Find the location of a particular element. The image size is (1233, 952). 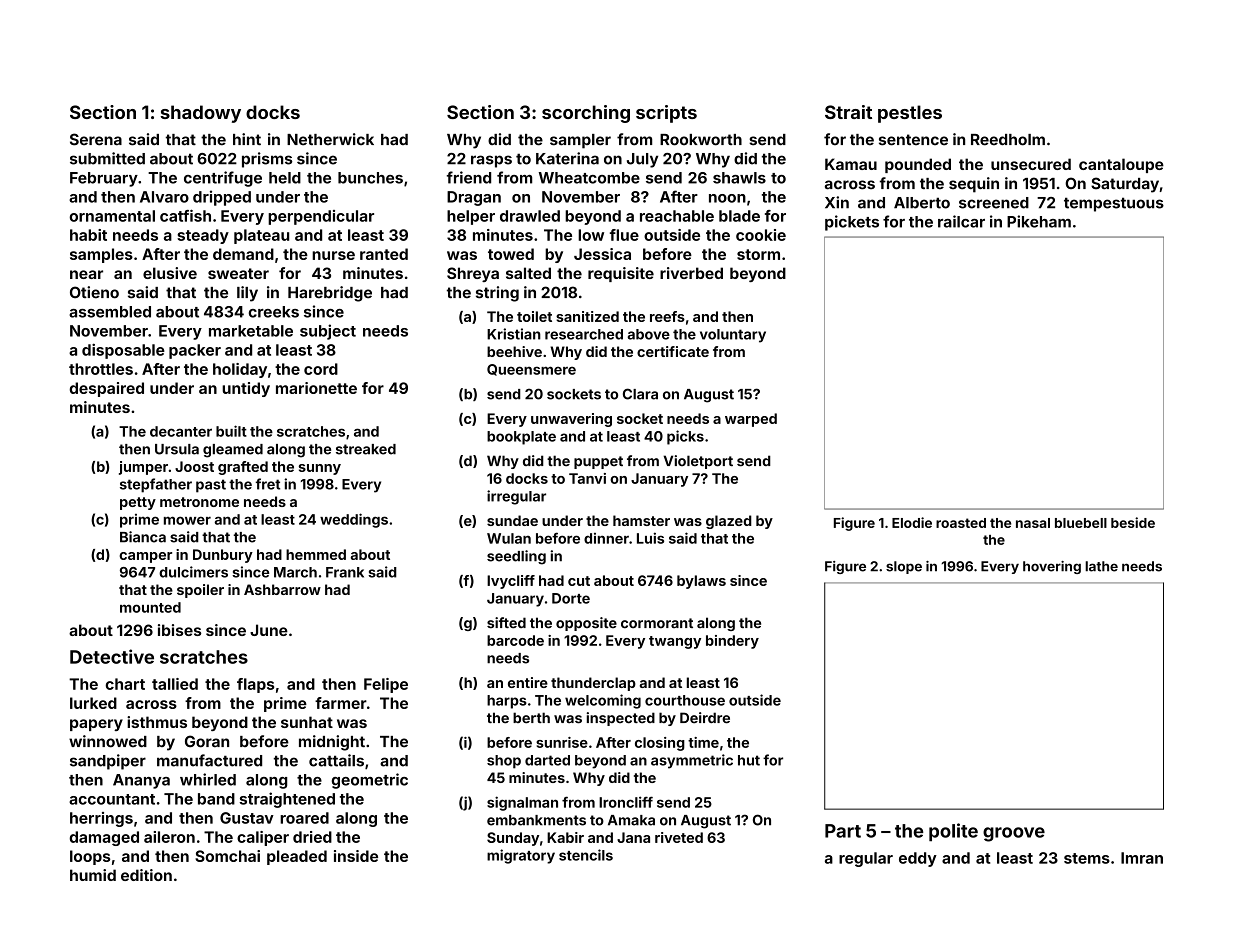

bookplate is located at coordinates (521, 438).
